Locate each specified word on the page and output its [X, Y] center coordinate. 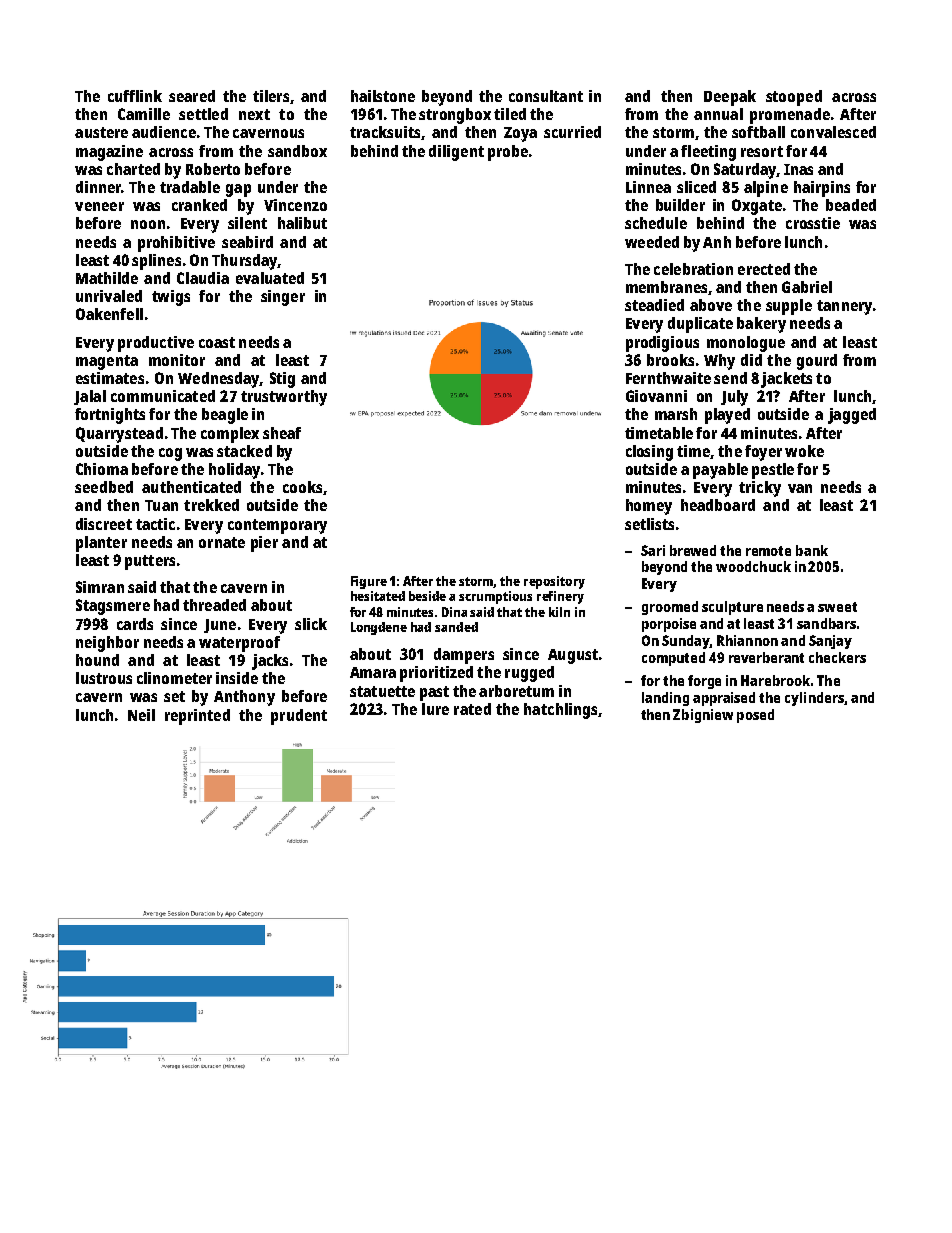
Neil [141, 715]
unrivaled [109, 296]
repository [554, 582]
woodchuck [753, 566]
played [727, 416]
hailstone [383, 96]
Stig [282, 380]
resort [762, 151]
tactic [155, 524]
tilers [271, 96]
